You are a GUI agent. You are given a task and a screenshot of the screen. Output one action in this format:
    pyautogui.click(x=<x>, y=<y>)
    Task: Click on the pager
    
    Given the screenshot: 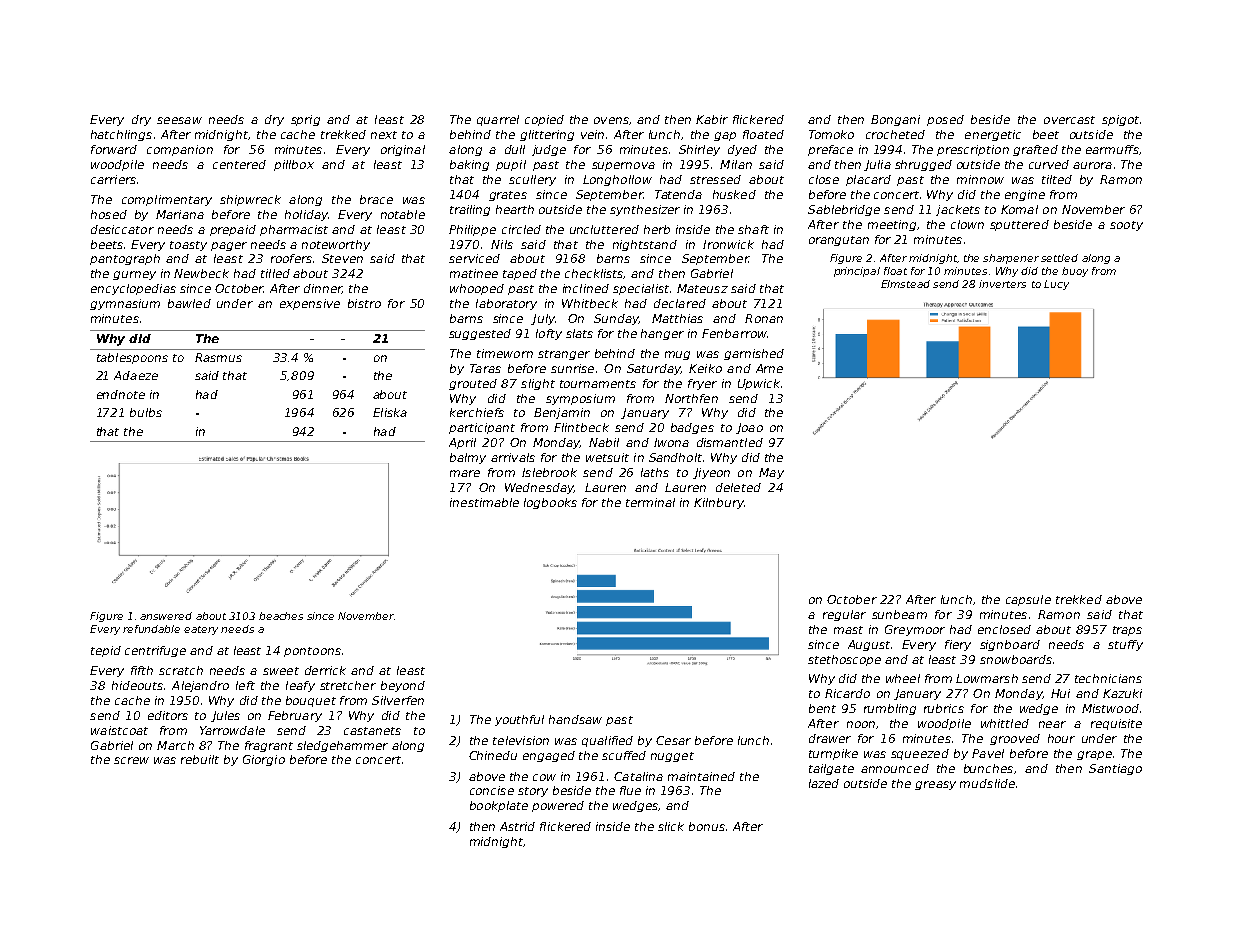 What is the action you would take?
    pyautogui.click(x=229, y=246)
